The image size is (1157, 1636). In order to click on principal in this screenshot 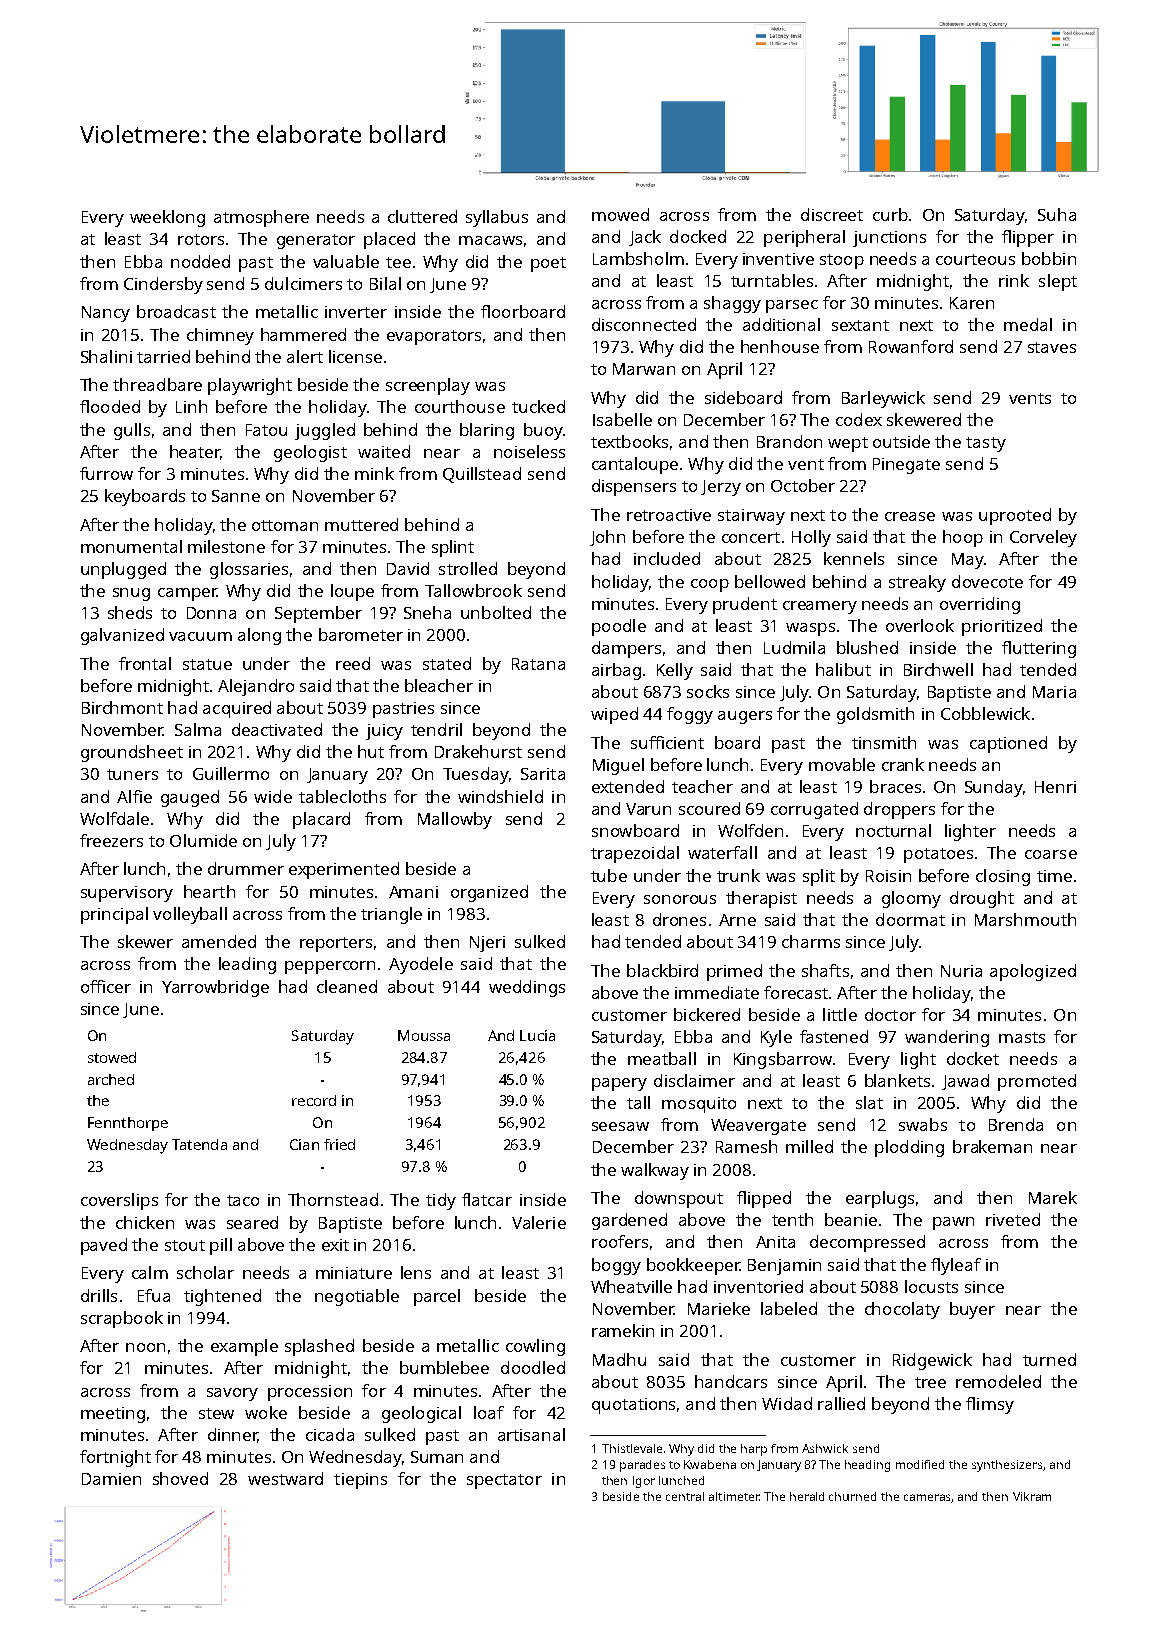, I will do `click(114, 915)`.
